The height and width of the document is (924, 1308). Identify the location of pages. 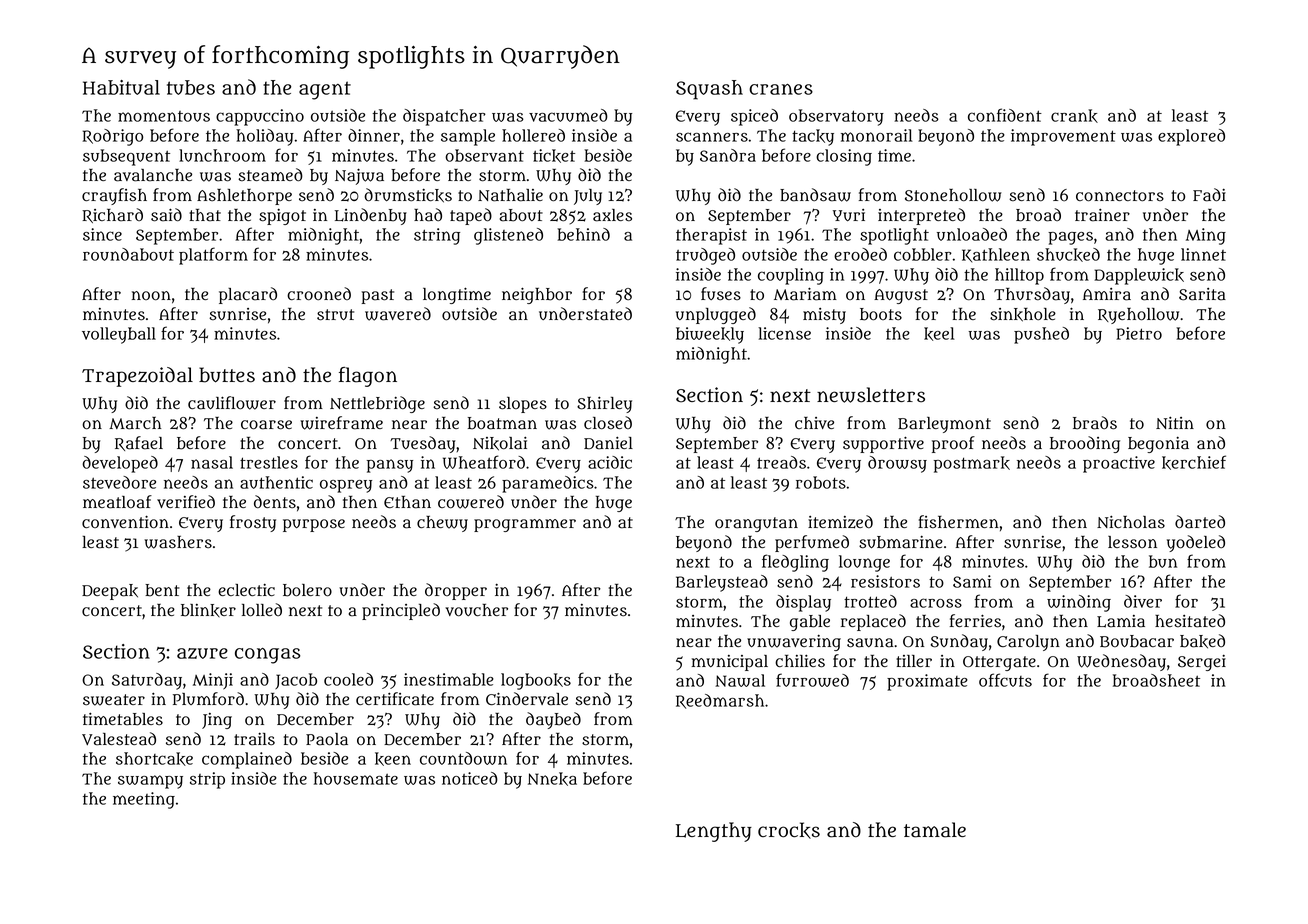
(1070, 238).
